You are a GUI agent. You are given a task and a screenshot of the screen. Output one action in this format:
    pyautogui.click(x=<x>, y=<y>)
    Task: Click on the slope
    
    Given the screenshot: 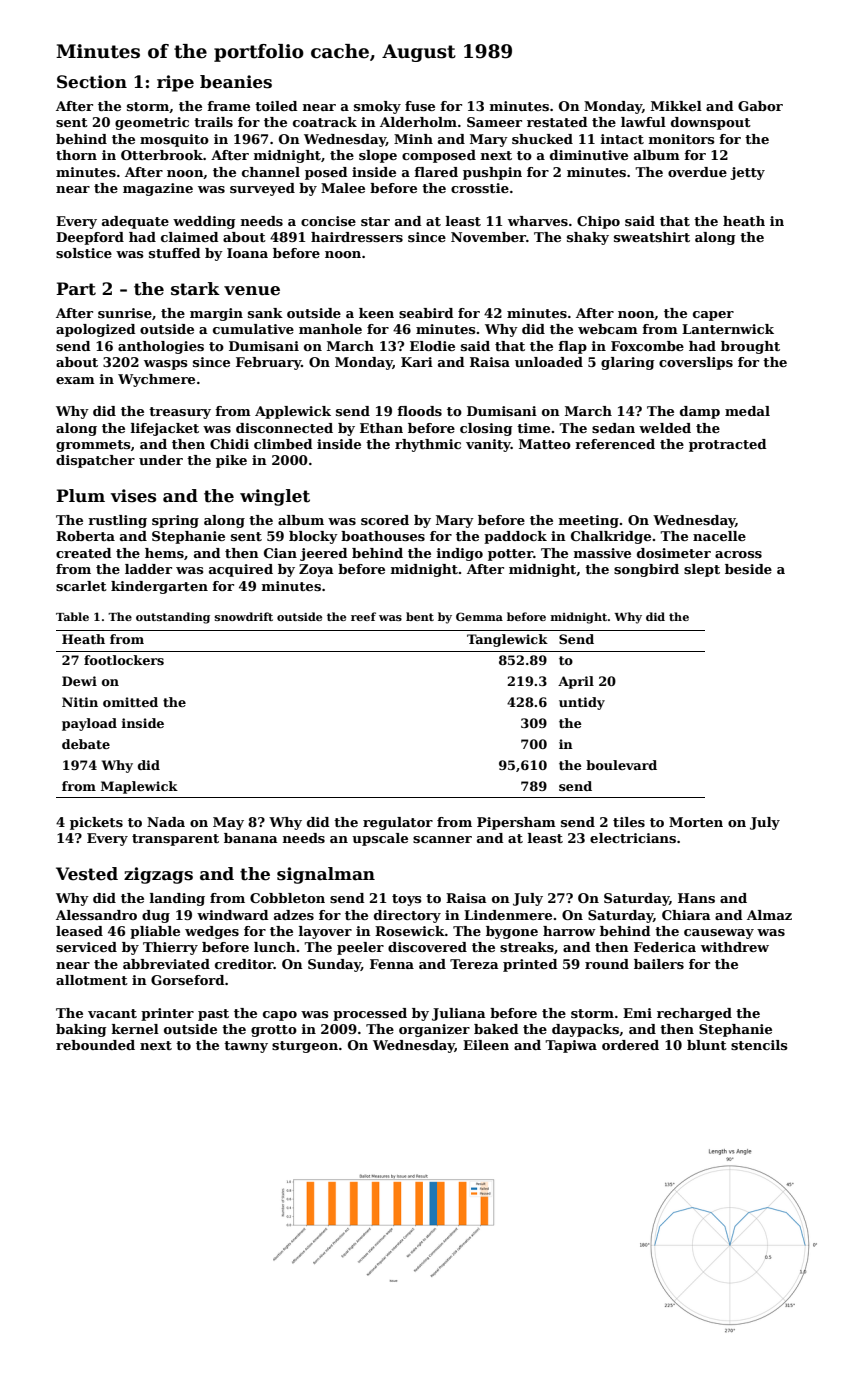 What is the action you would take?
    pyautogui.click(x=378, y=156)
